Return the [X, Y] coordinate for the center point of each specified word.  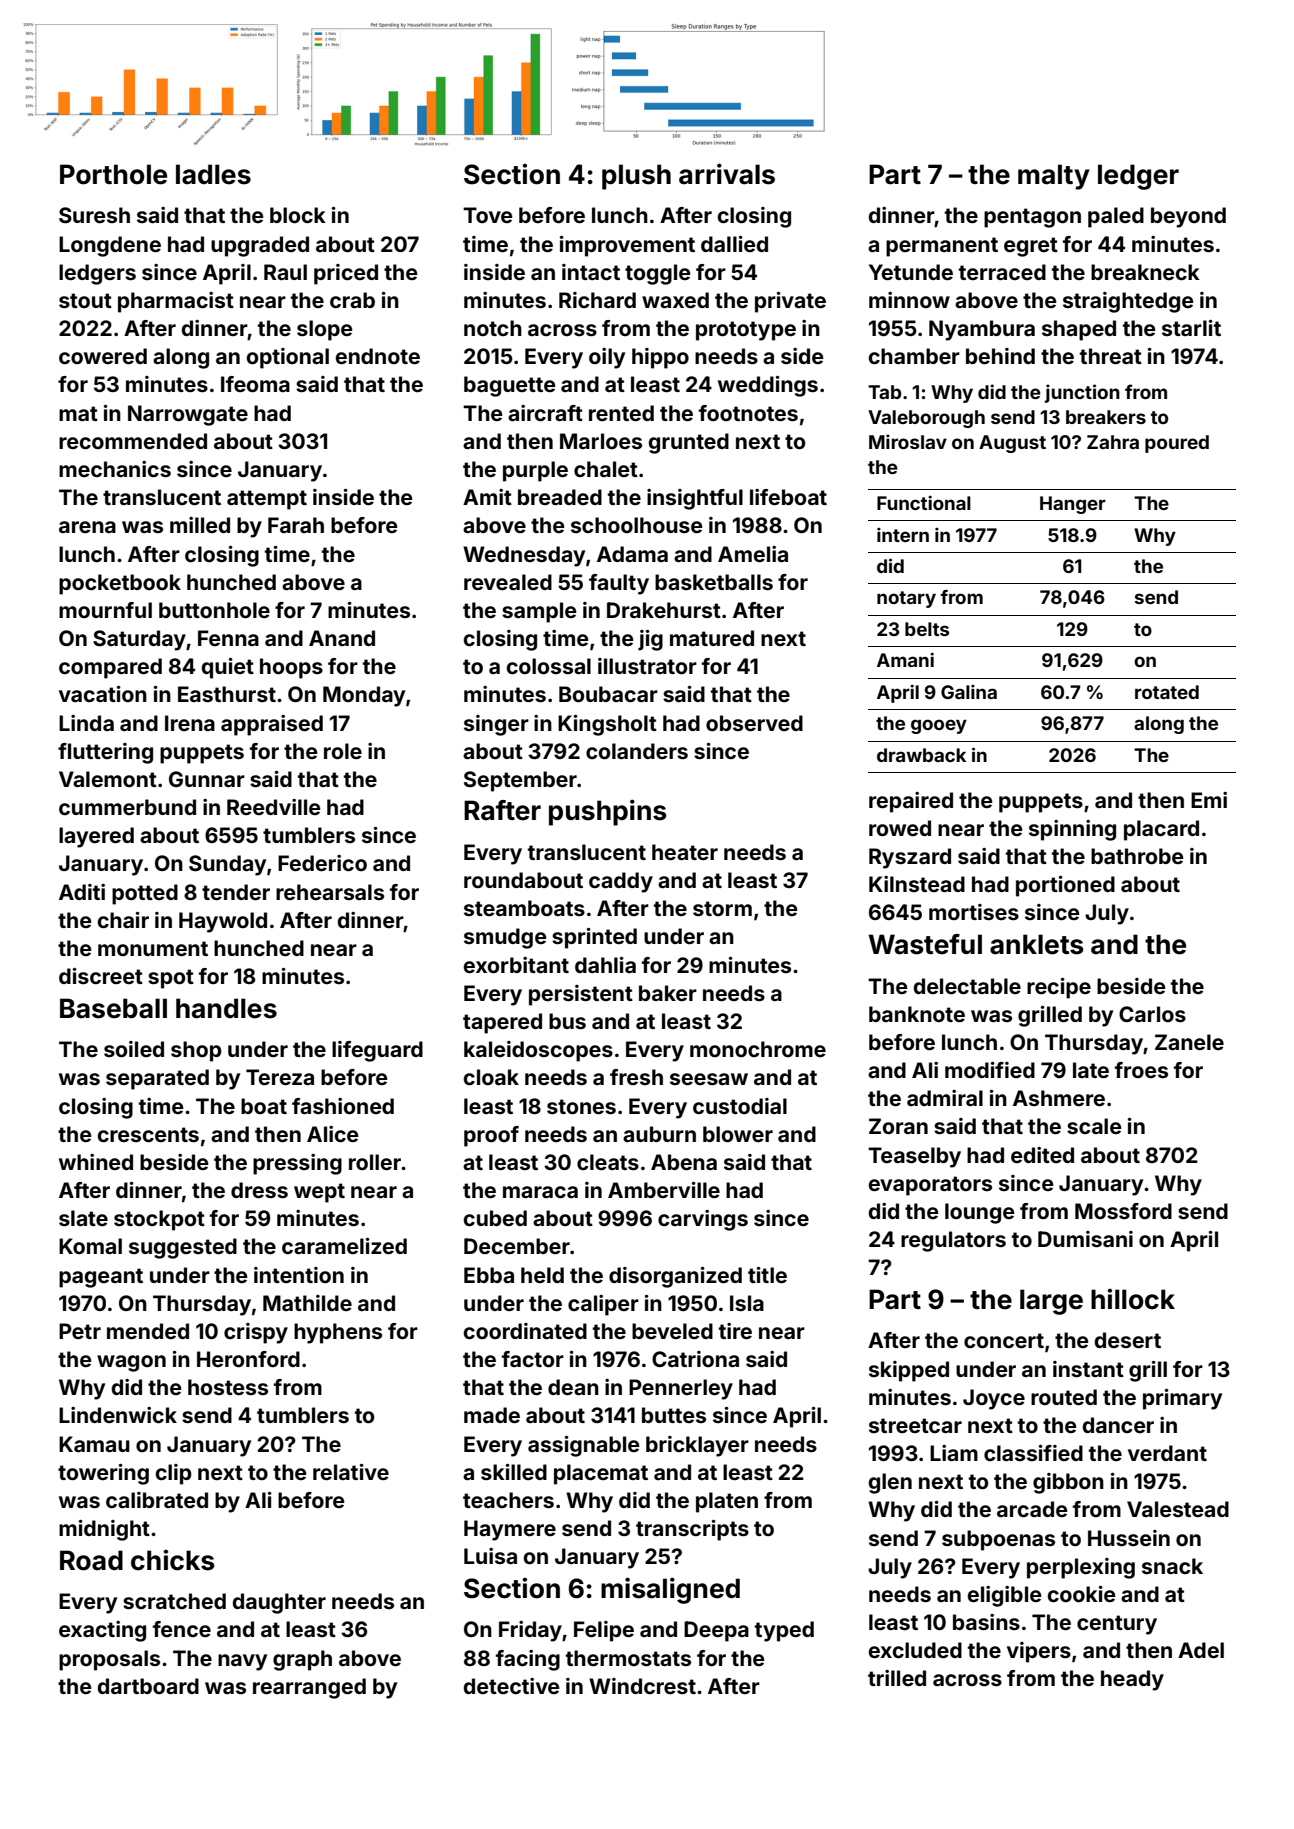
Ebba [489, 1275]
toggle [658, 274]
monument [153, 948]
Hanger [1073, 505]
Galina [969, 692]
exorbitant [516, 965]
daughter [279, 1603]
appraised [272, 725]
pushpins [608, 812]
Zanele [1189, 1042]
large [1051, 1302]
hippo [660, 358]
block [298, 215]
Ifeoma [255, 384]
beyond [1188, 217]
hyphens [338, 1333]
